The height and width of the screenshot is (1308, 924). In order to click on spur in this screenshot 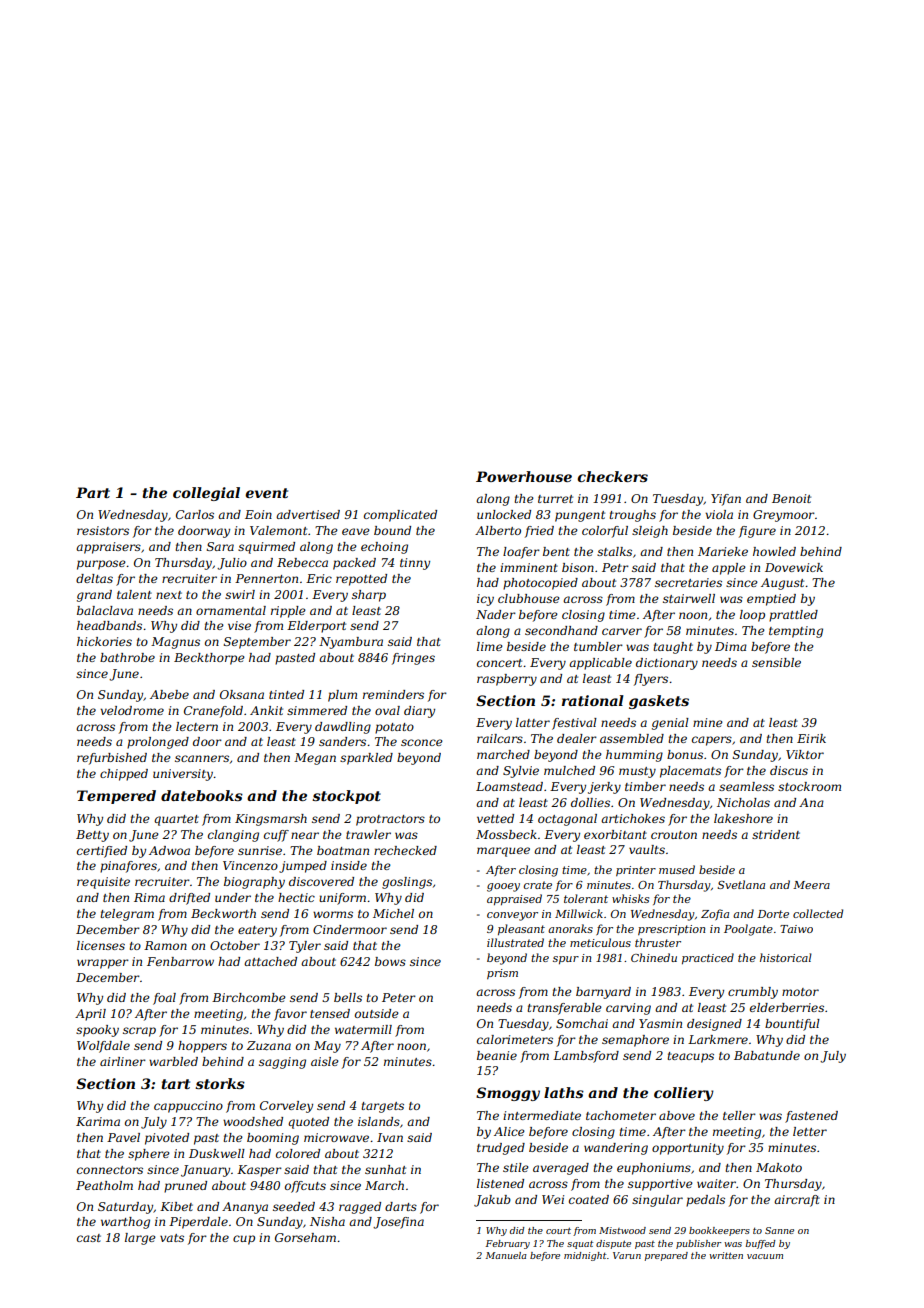, I will do `click(566, 960)`.
